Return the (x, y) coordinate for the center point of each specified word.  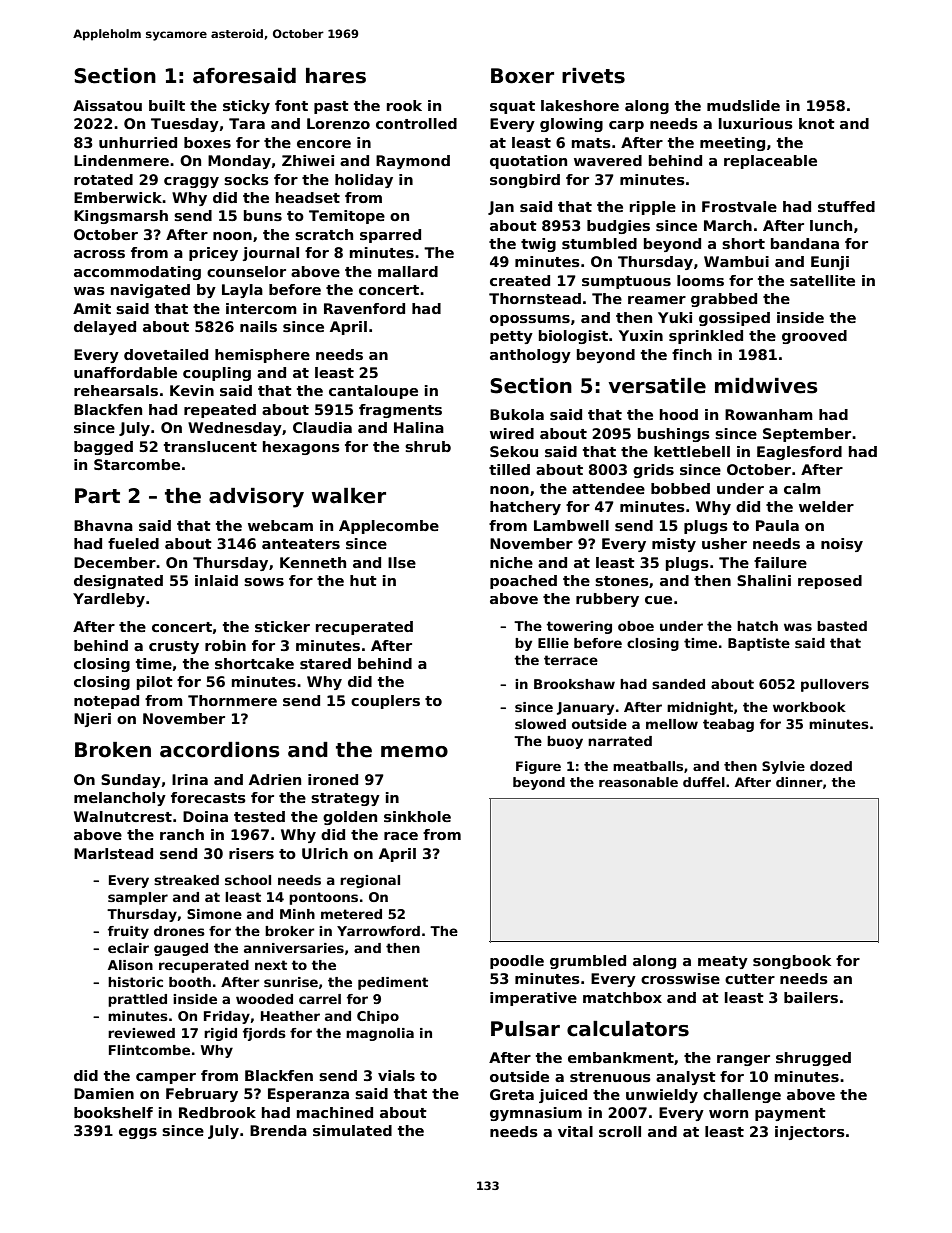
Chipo (378, 1017)
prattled (137, 1000)
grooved (814, 337)
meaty (723, 962)
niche (511, 562)
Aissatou (107, 105)
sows (264, 582)
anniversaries (294, 948)
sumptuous (626, 282)
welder (826, 506)
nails (258, 326)
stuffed (846, 206)
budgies (618, 227)
